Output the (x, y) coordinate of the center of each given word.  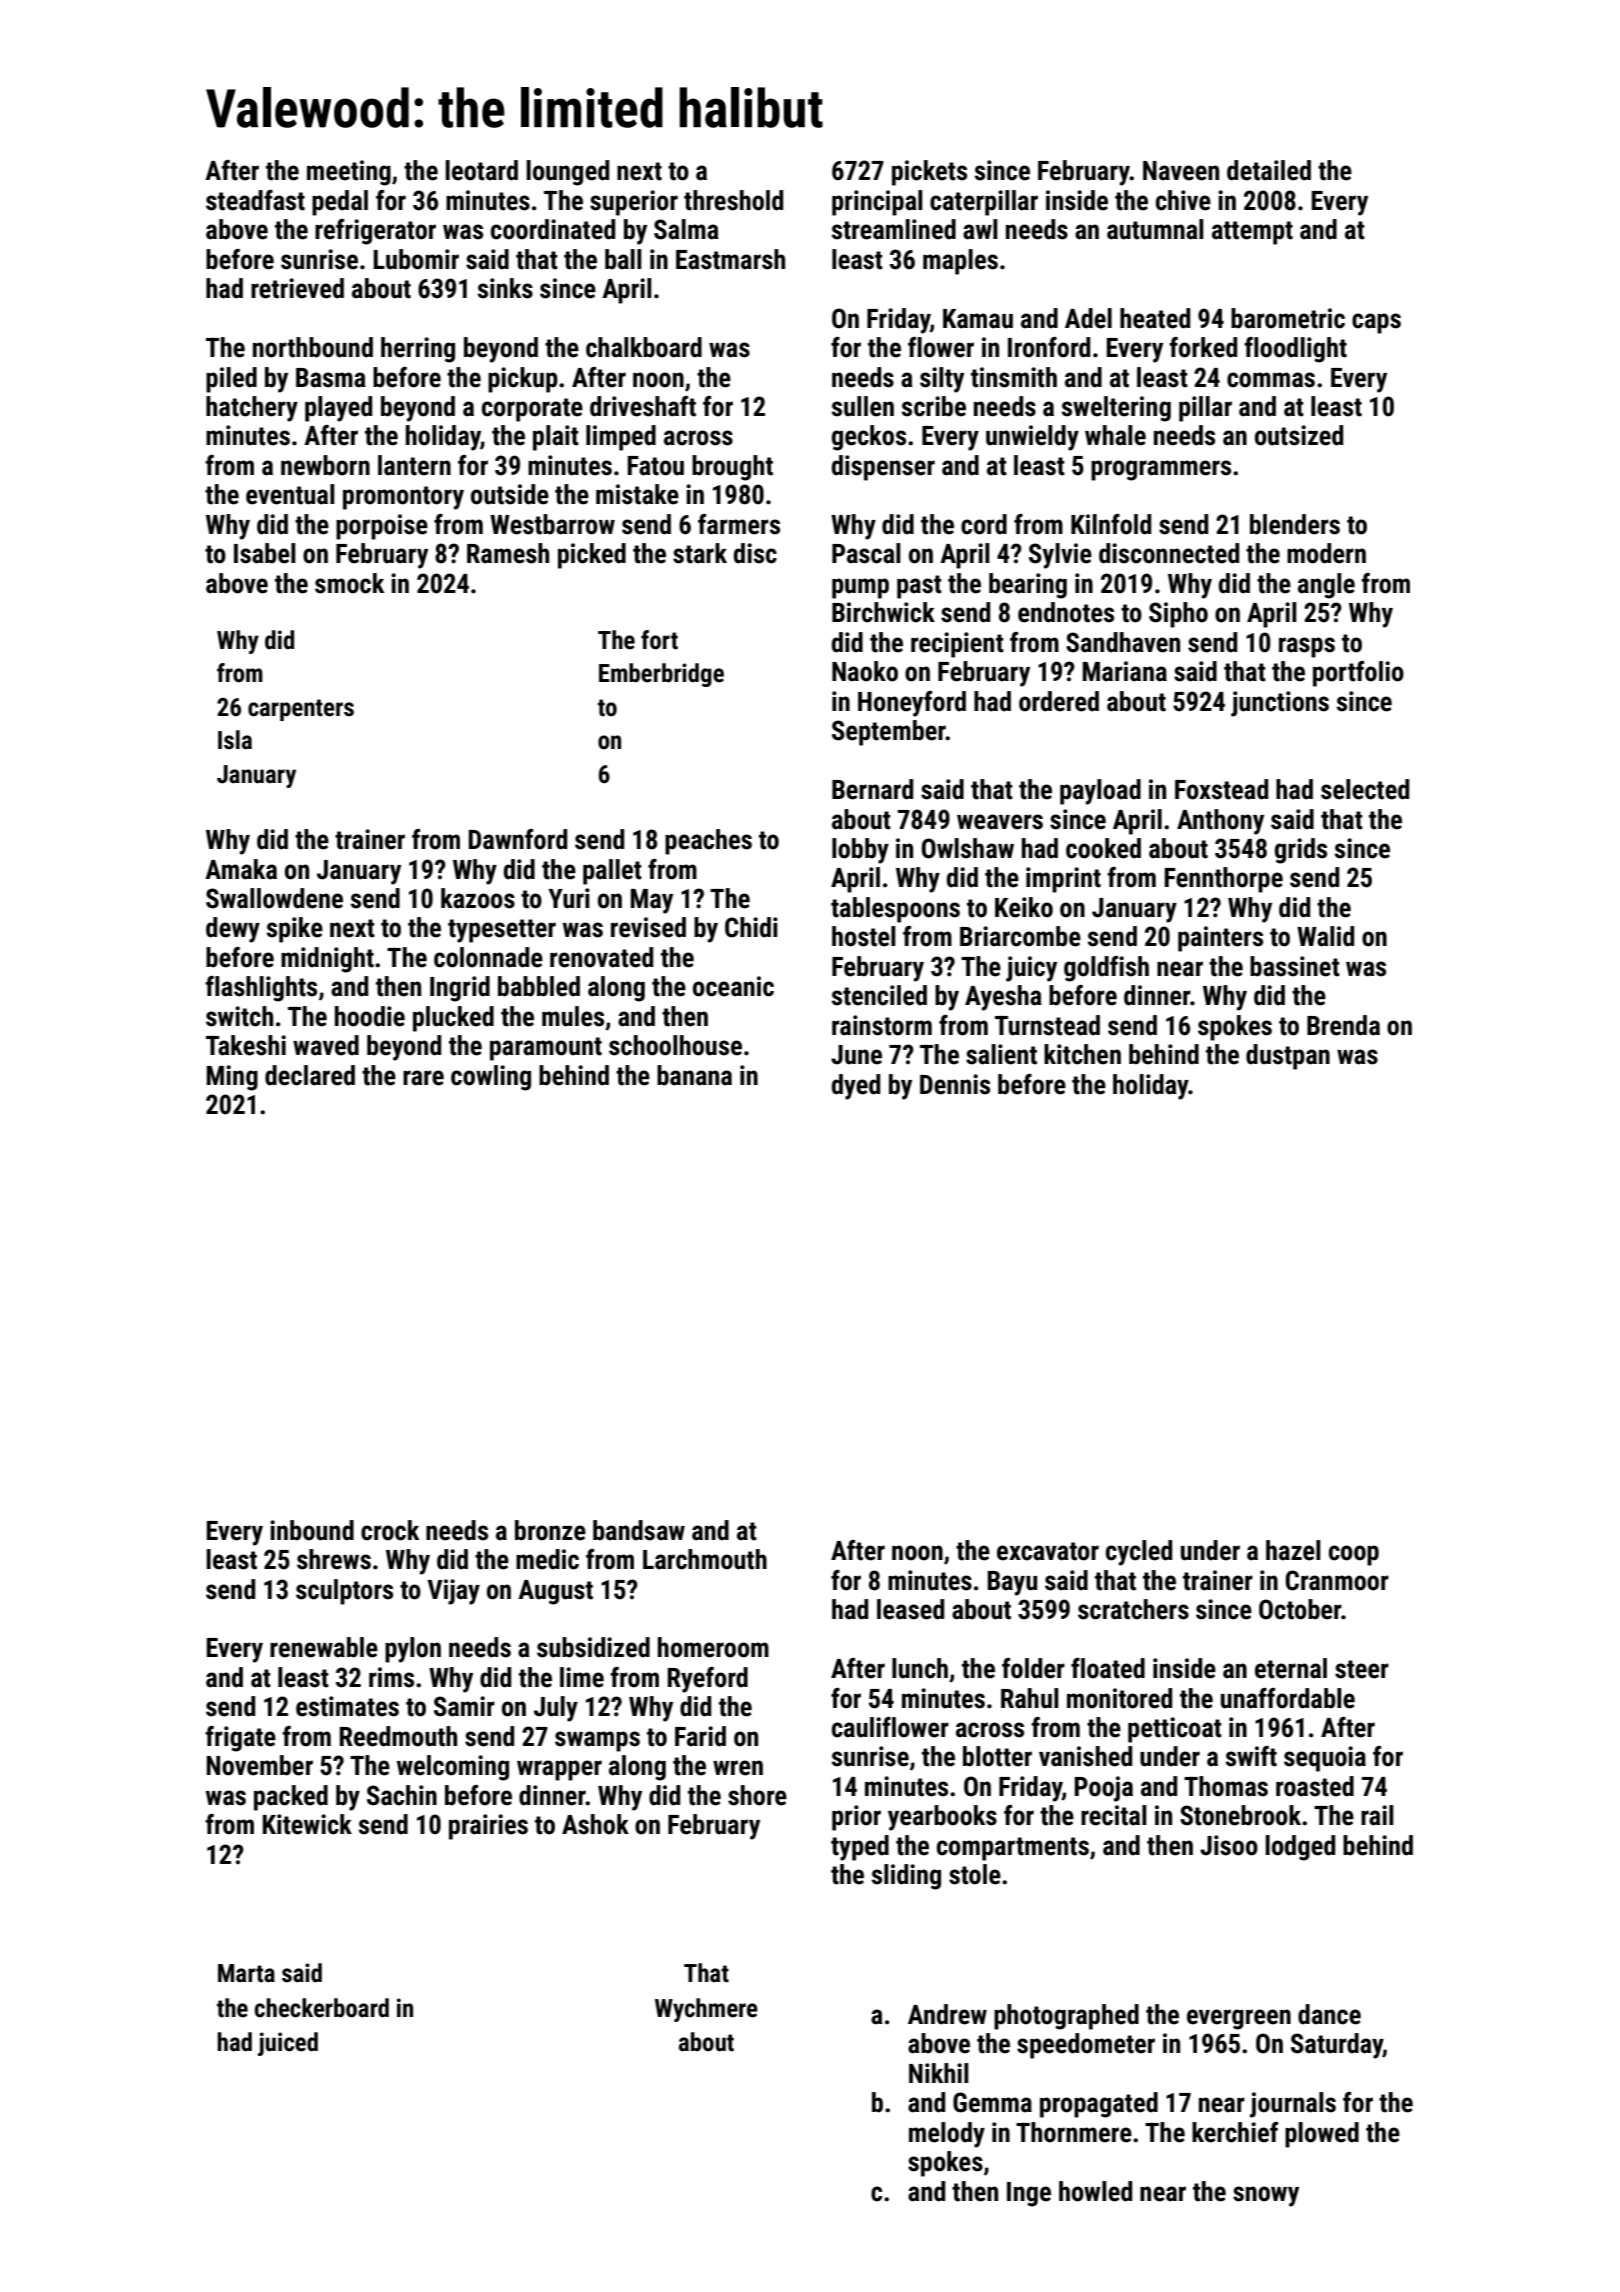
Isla (235, 740)
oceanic (733, 986)
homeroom (713, 1647)
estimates (347, 1706)
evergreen (1239, 2019)
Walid (1325, 936)
